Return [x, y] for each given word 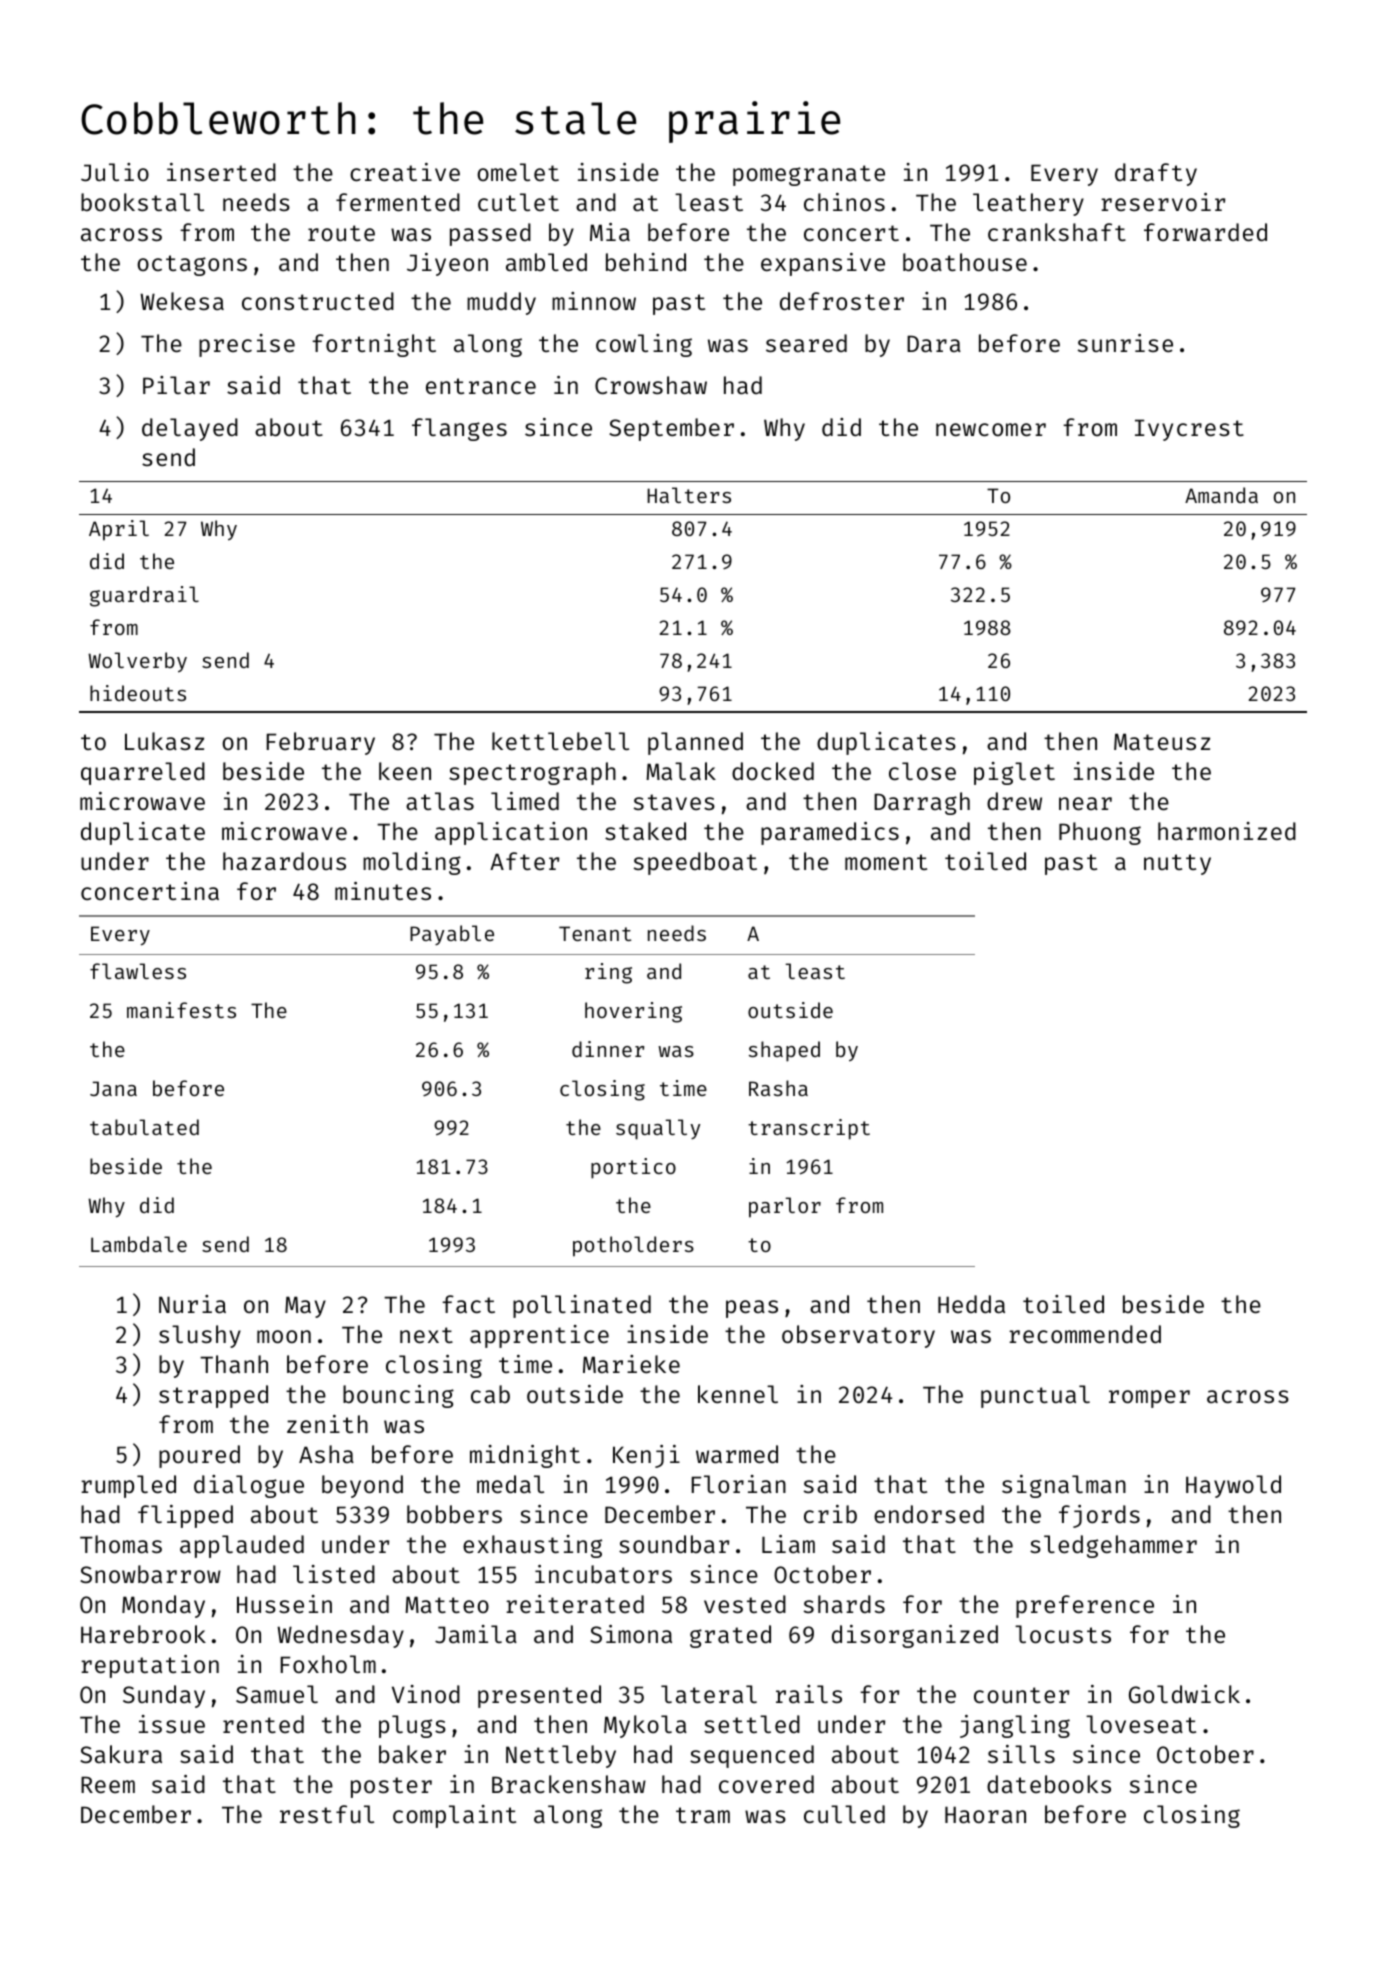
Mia [610, 232]
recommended [1085, 1334]
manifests [181, 1010]
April [119, 530]
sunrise [1125, 343]
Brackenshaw [569, 1784]
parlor [785, 1207]
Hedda [971, 1304]
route [341, 233]
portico [633, 1168]
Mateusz [1162, 741]
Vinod [426, 1694]
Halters [689, 495]
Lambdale [139, 1244]
